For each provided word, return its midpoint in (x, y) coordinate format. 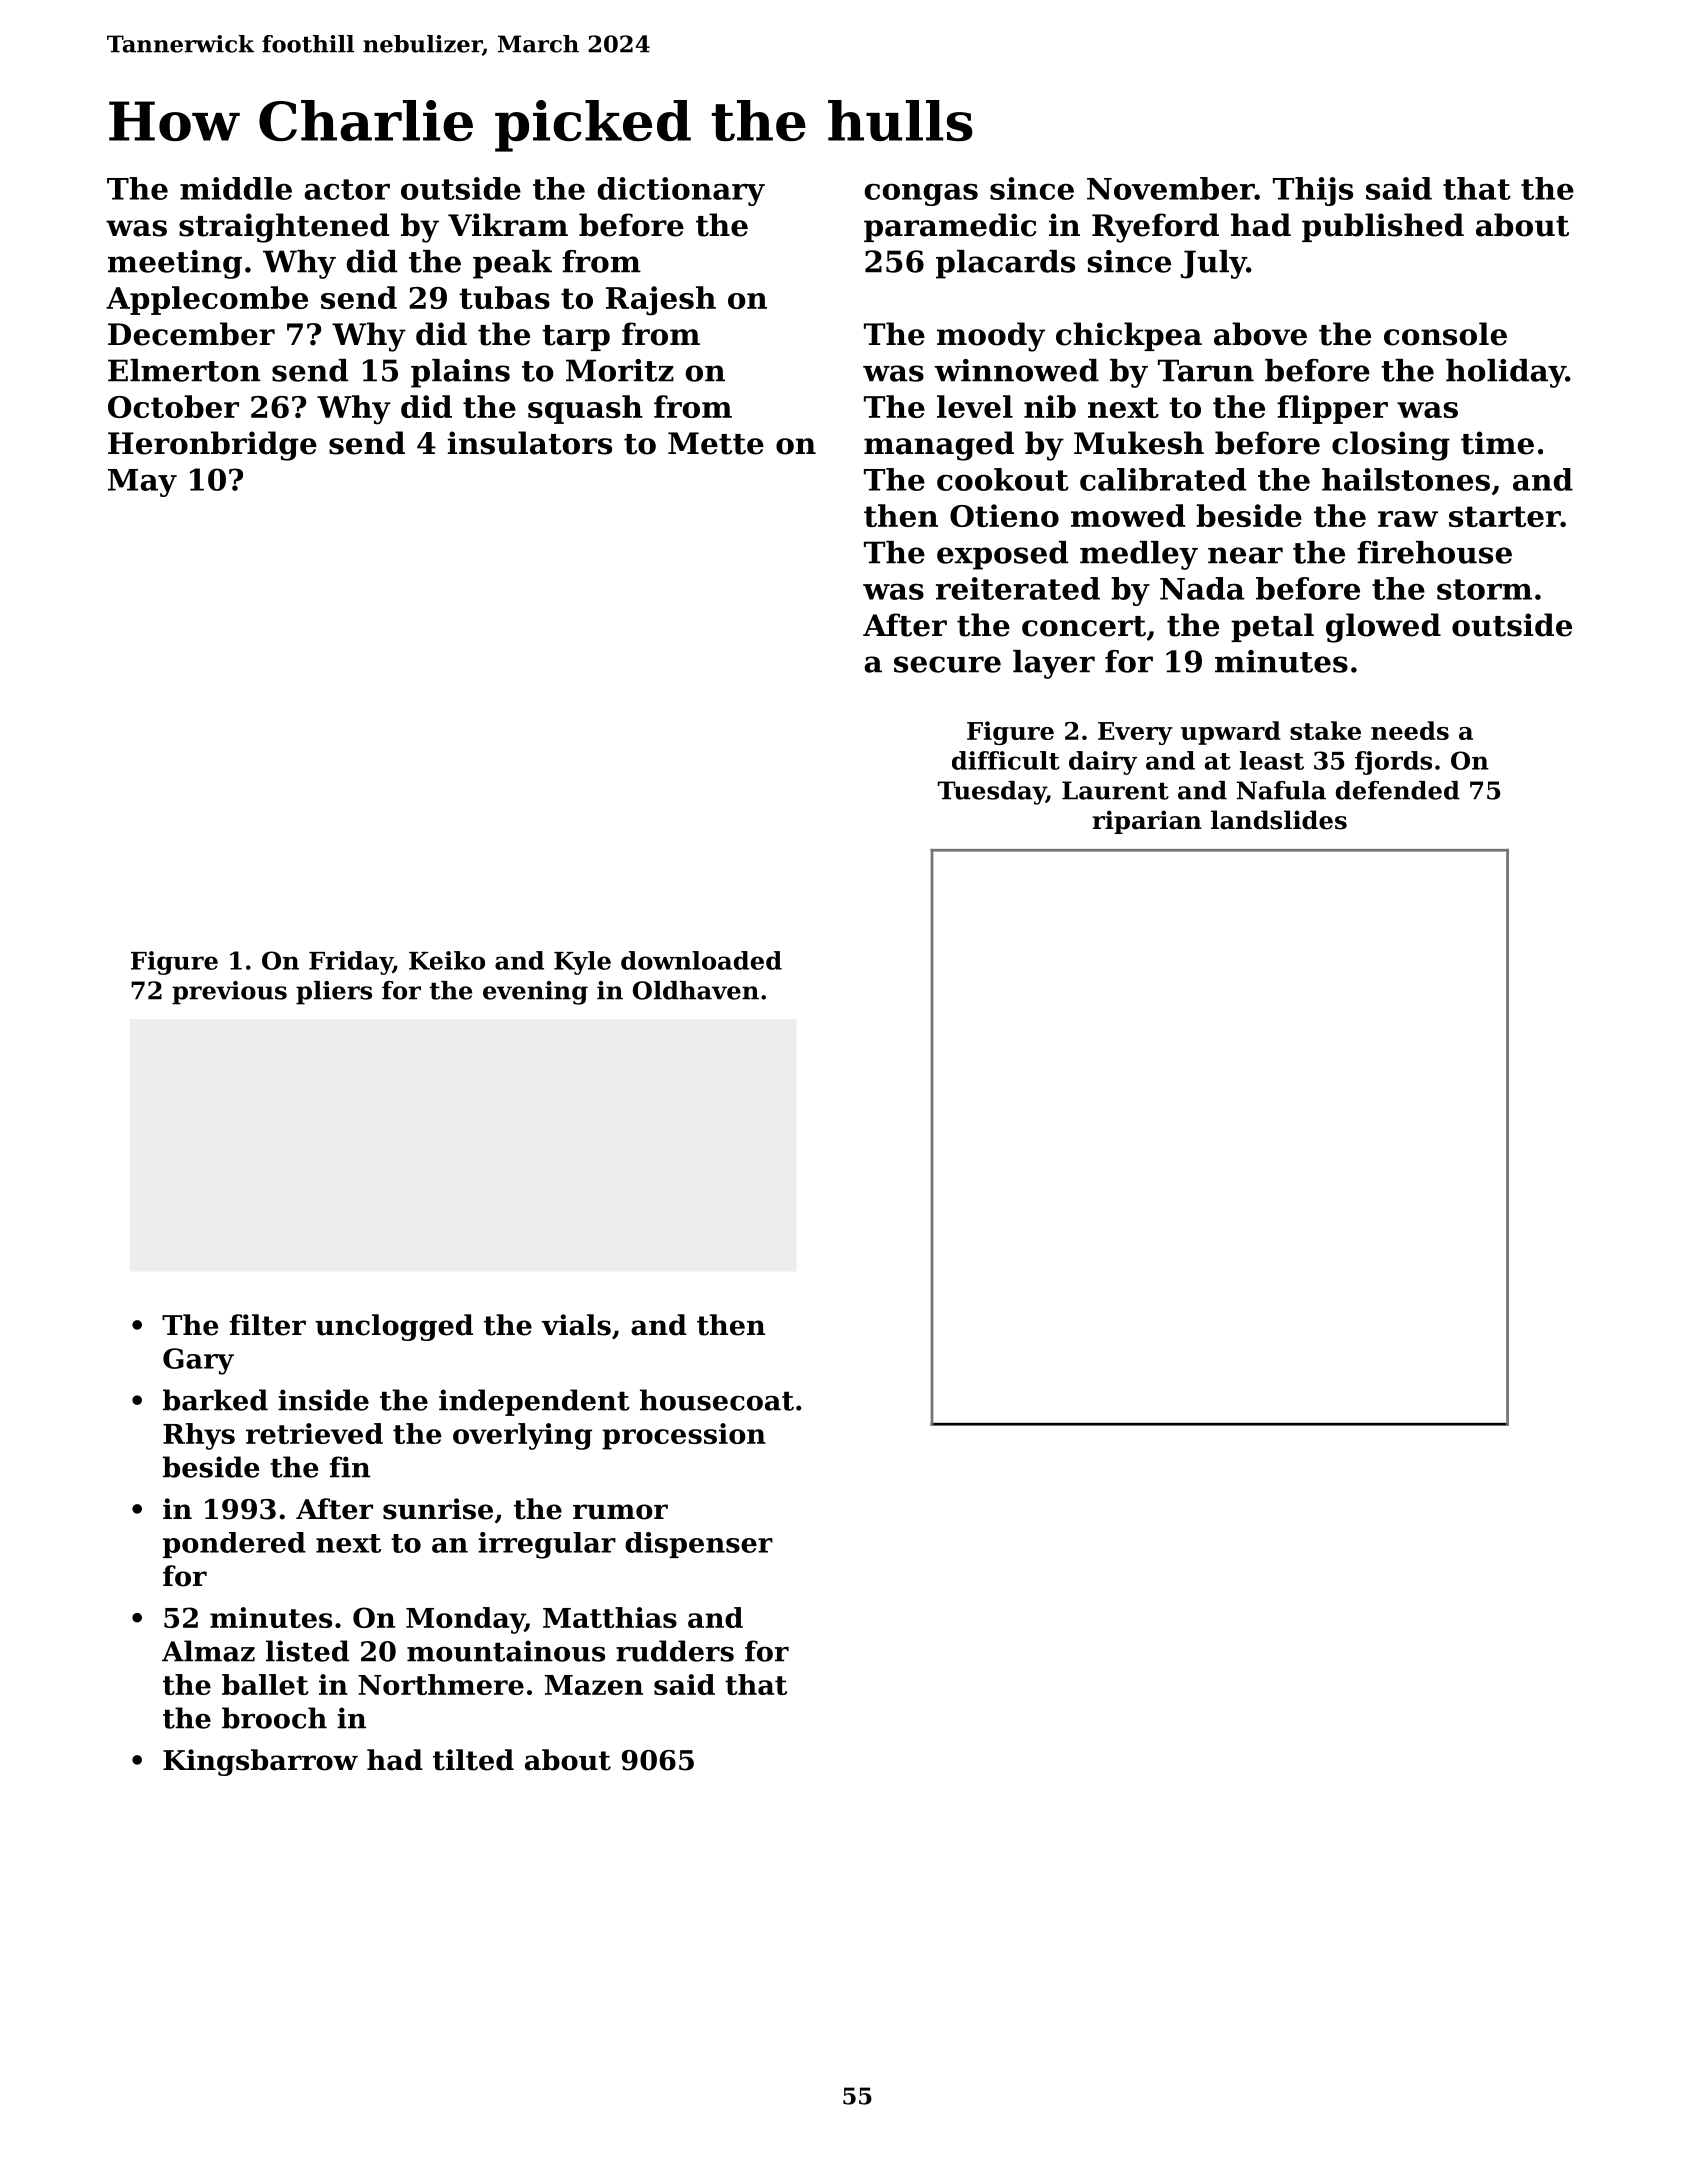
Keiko (447, 960)
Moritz (620, 370)
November (1171, 188)
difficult (1006, 760)
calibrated (1163, 479)
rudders (675, 1651)
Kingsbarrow (260, 1762)
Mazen (594, 1685)
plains (460, 373)
